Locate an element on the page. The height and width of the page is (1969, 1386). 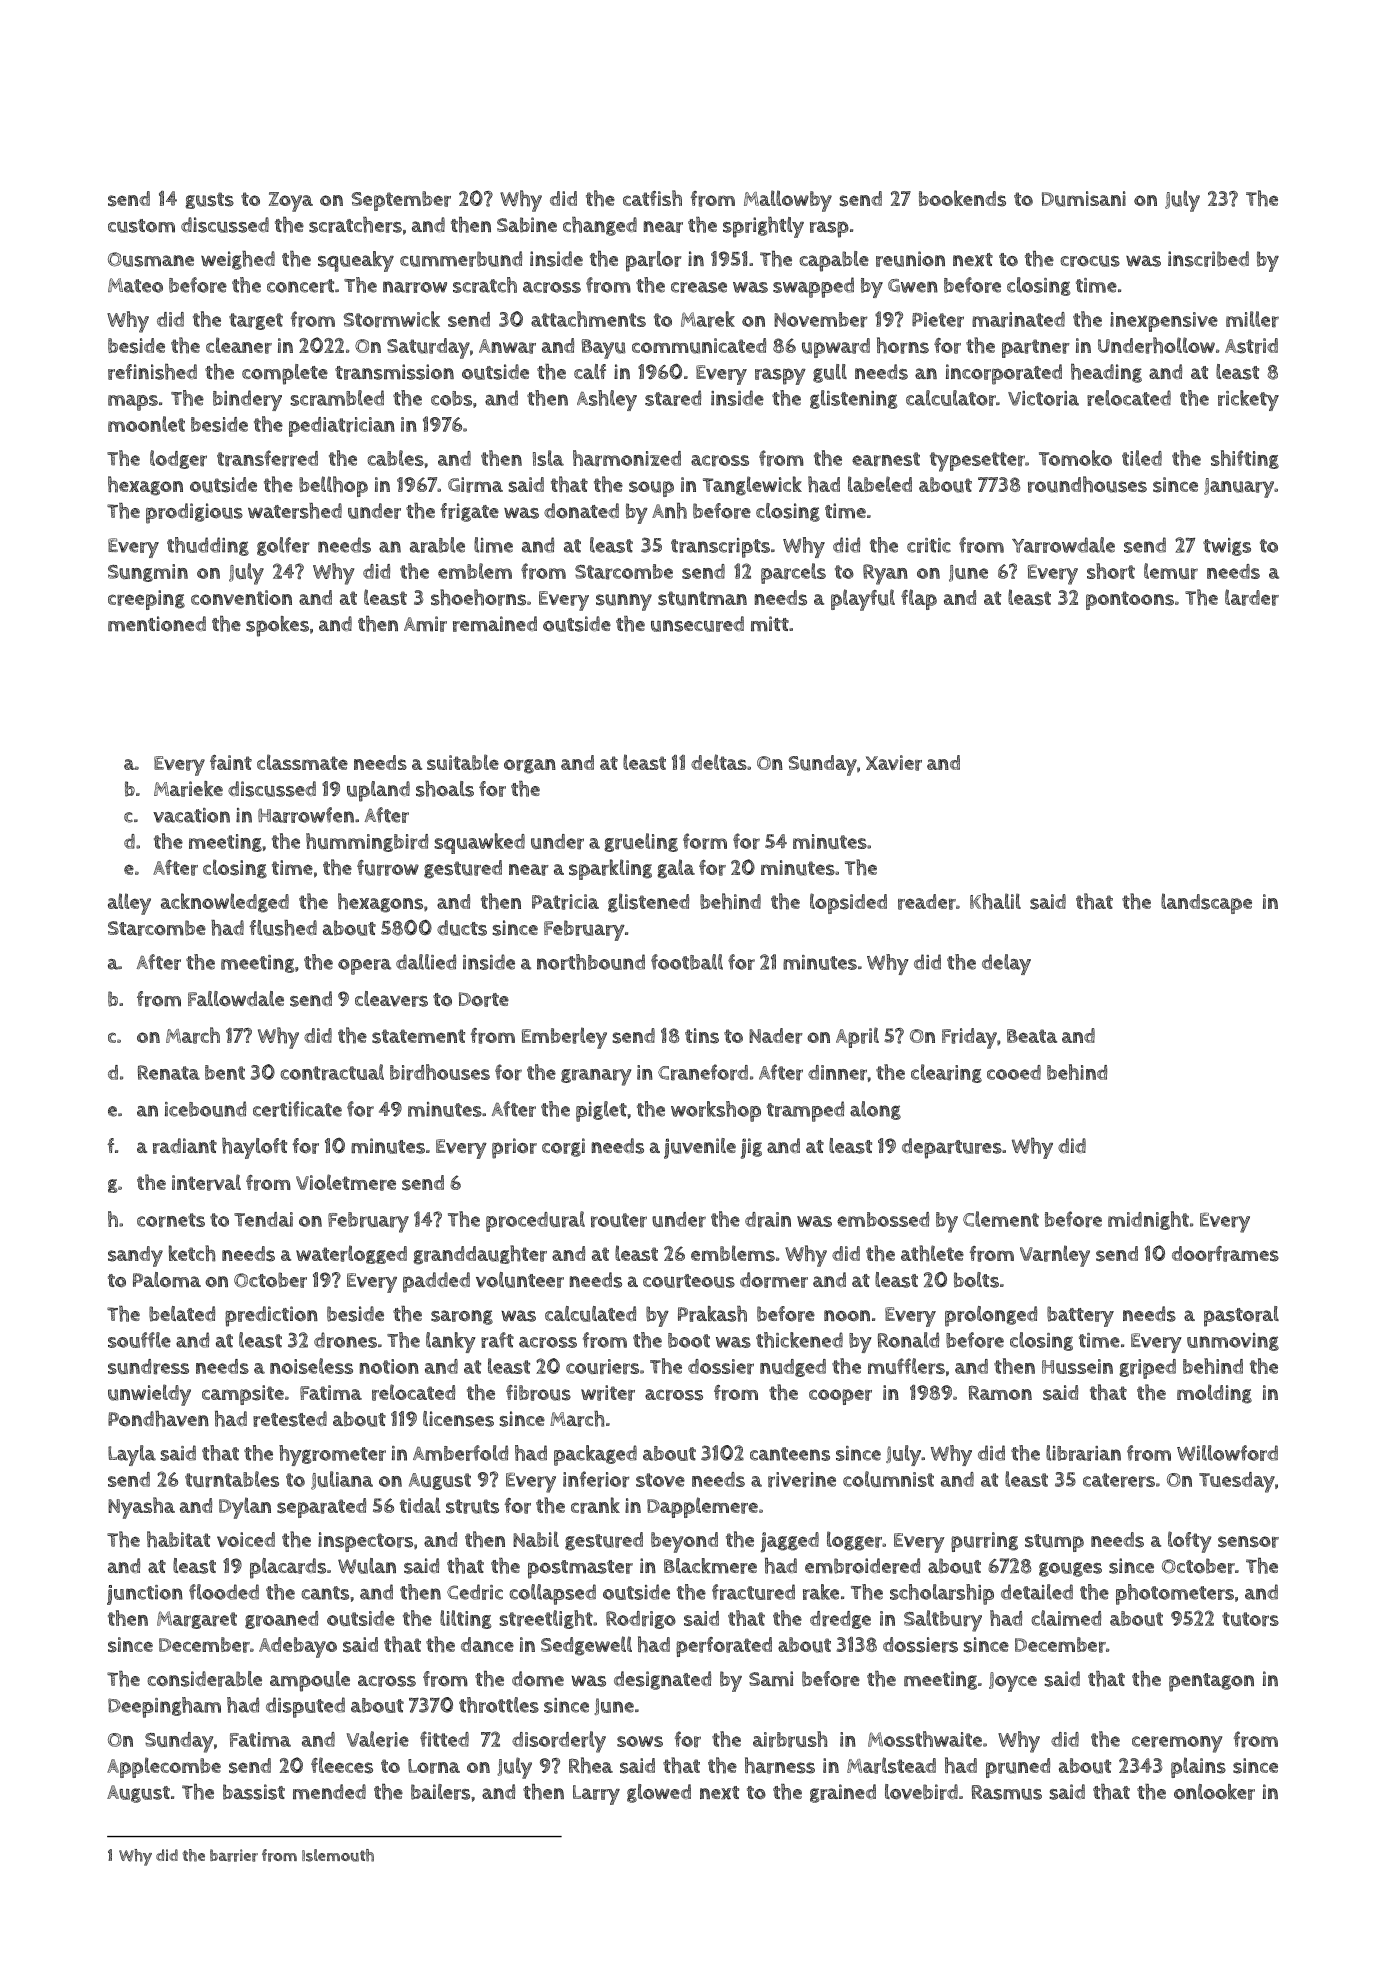
heading is located at coordinates (1106, 373).
